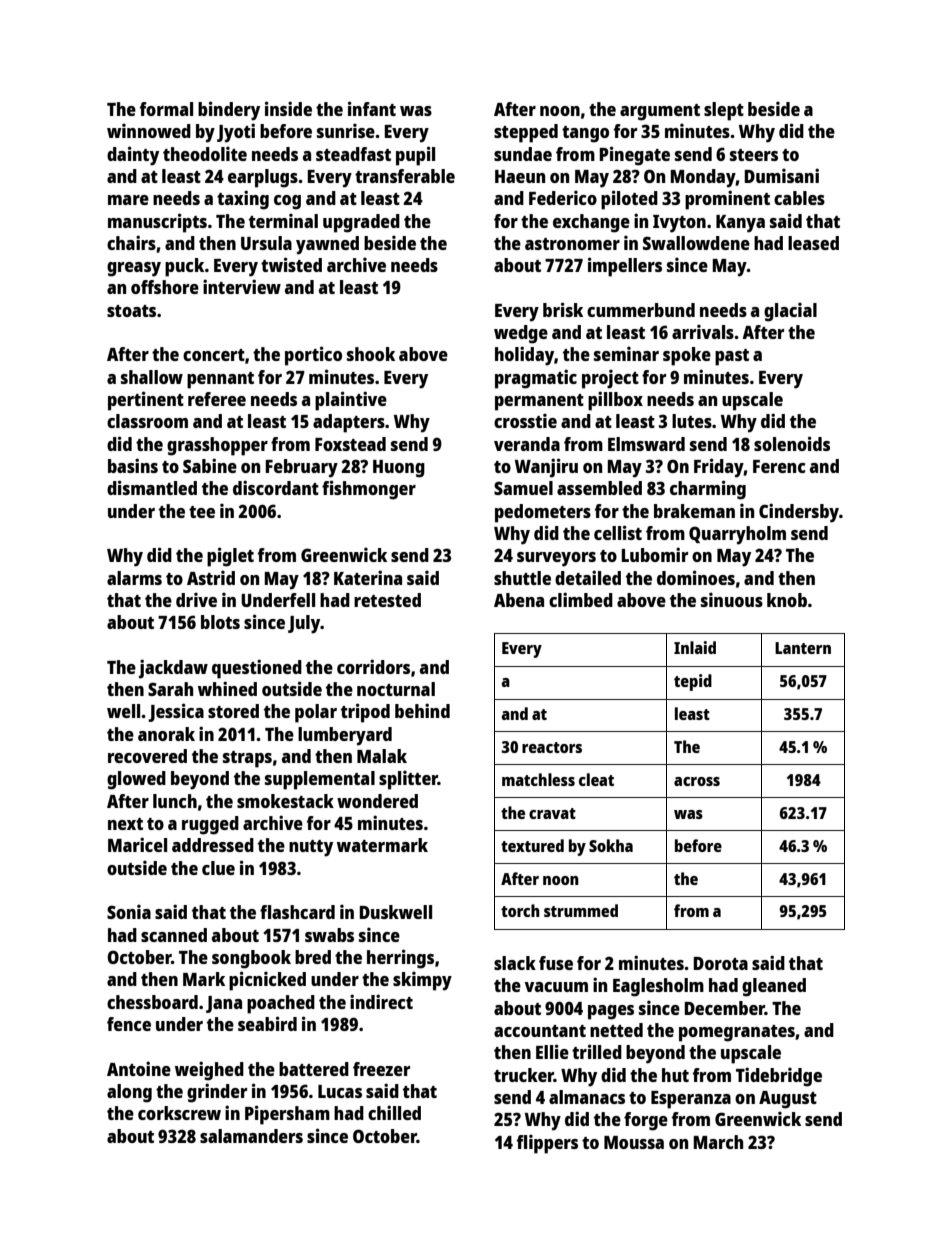  Describe the element at coordinates (524, 1075) in the page. I see `trucker` at that location.
